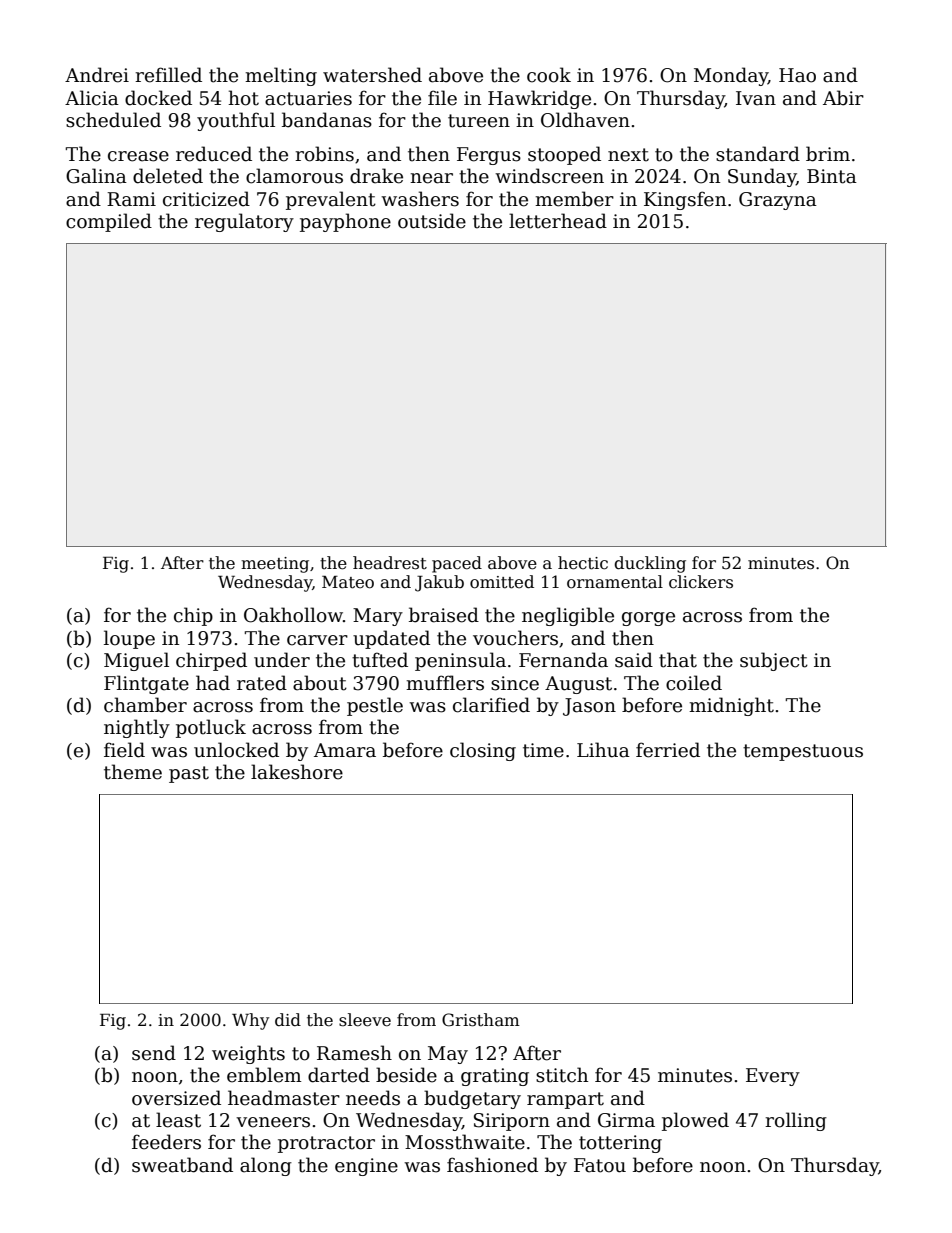 The width and height of the screenshot is (952, 1233). What do you see at coordinates (97, 75) in the screenshot?
I see `Andrei` at bounding box center [97, 75].
